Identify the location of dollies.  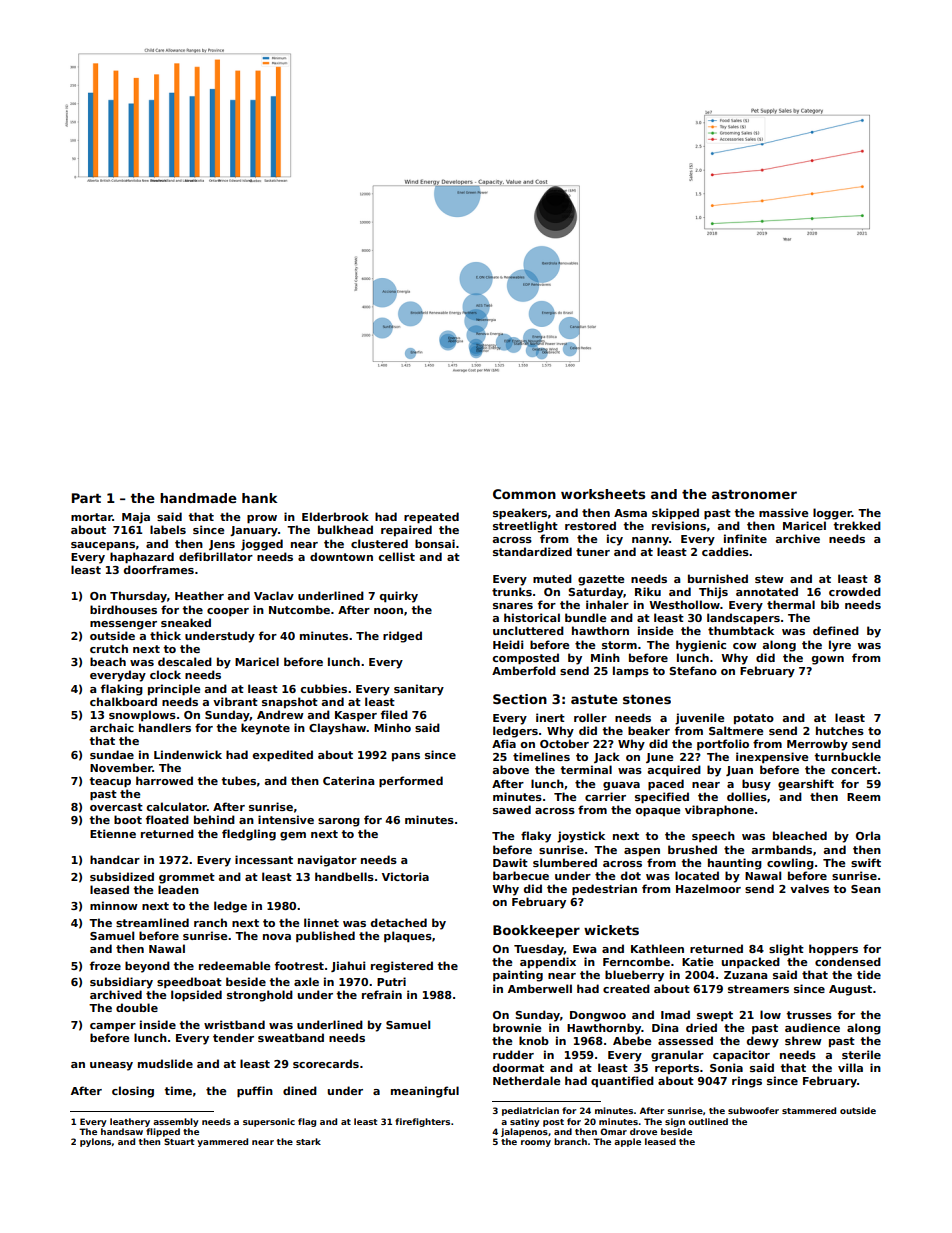
(747, 796).
